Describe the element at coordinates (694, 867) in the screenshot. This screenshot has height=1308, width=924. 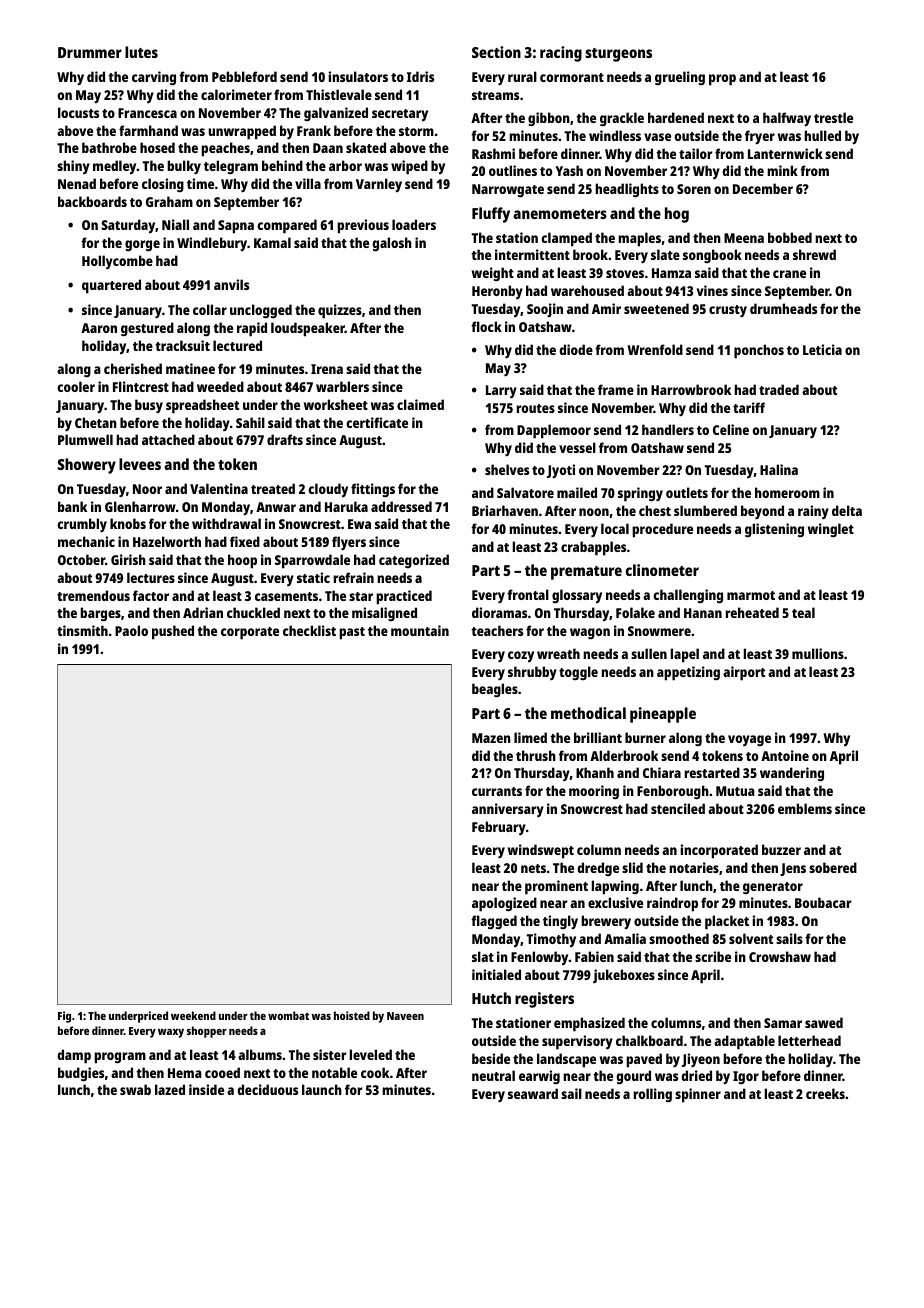
I see `notaries` at that location.
